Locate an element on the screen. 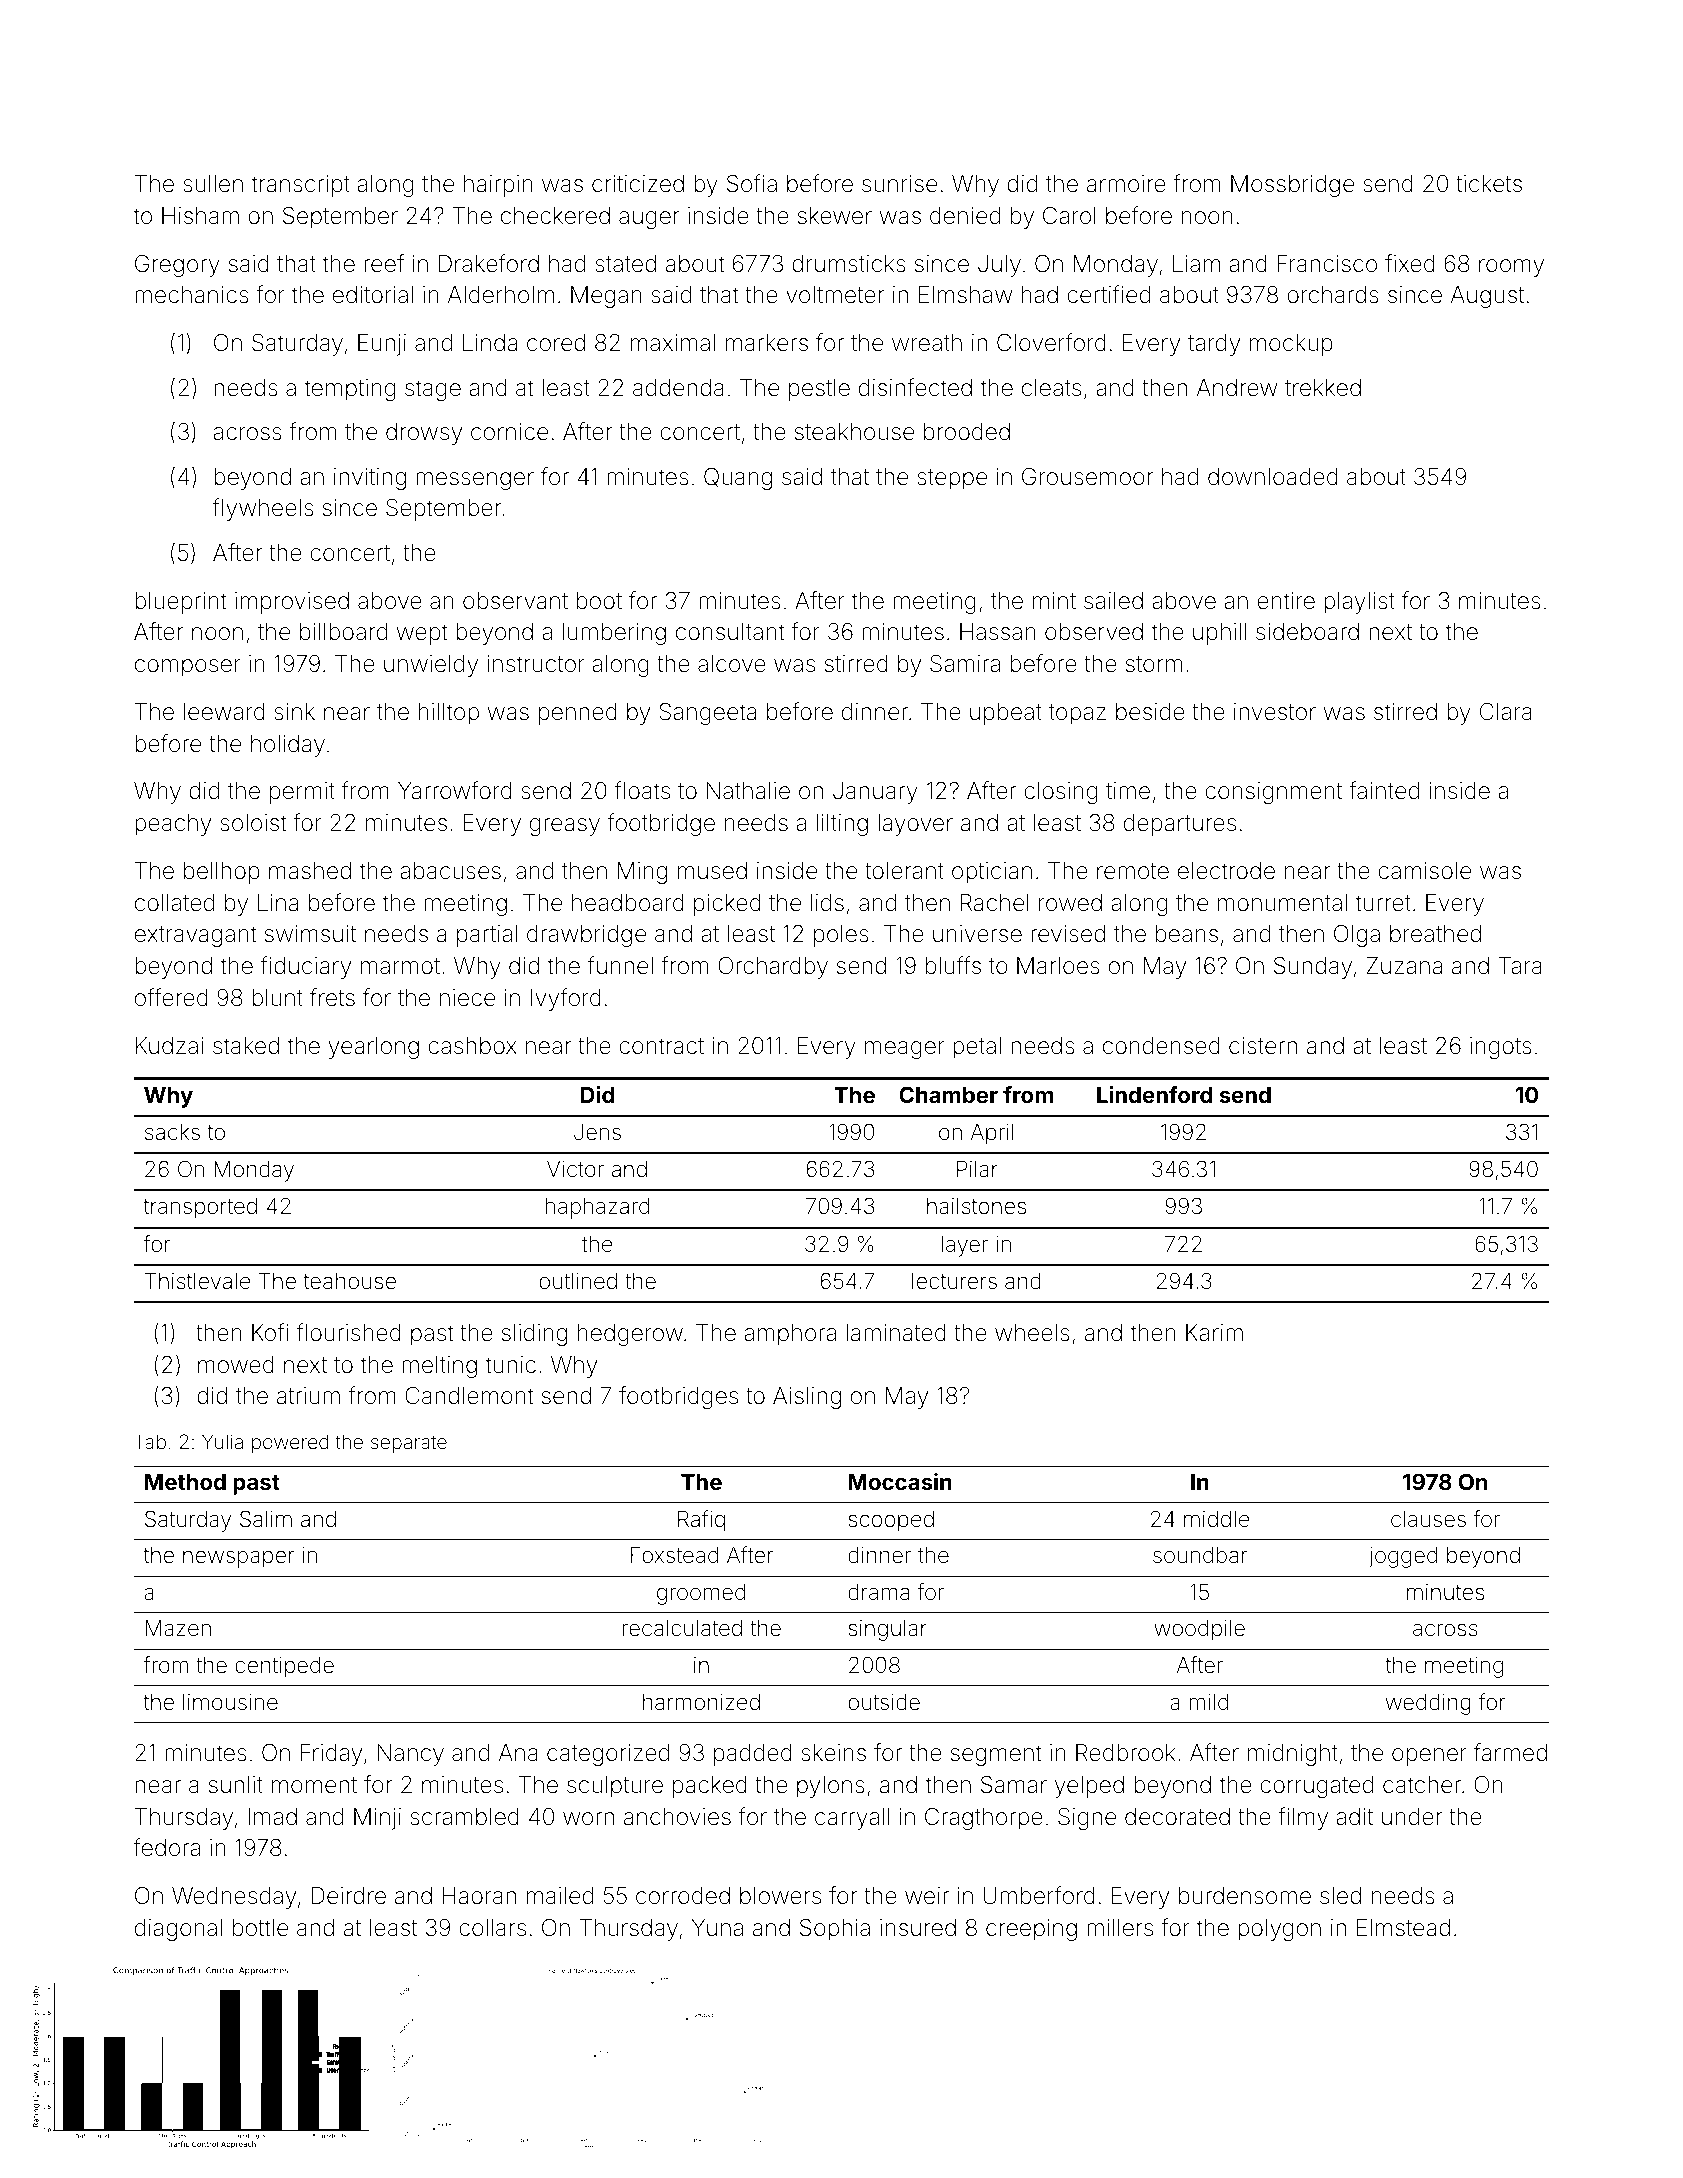  cistern is located at coordinates (1263, 1045).
